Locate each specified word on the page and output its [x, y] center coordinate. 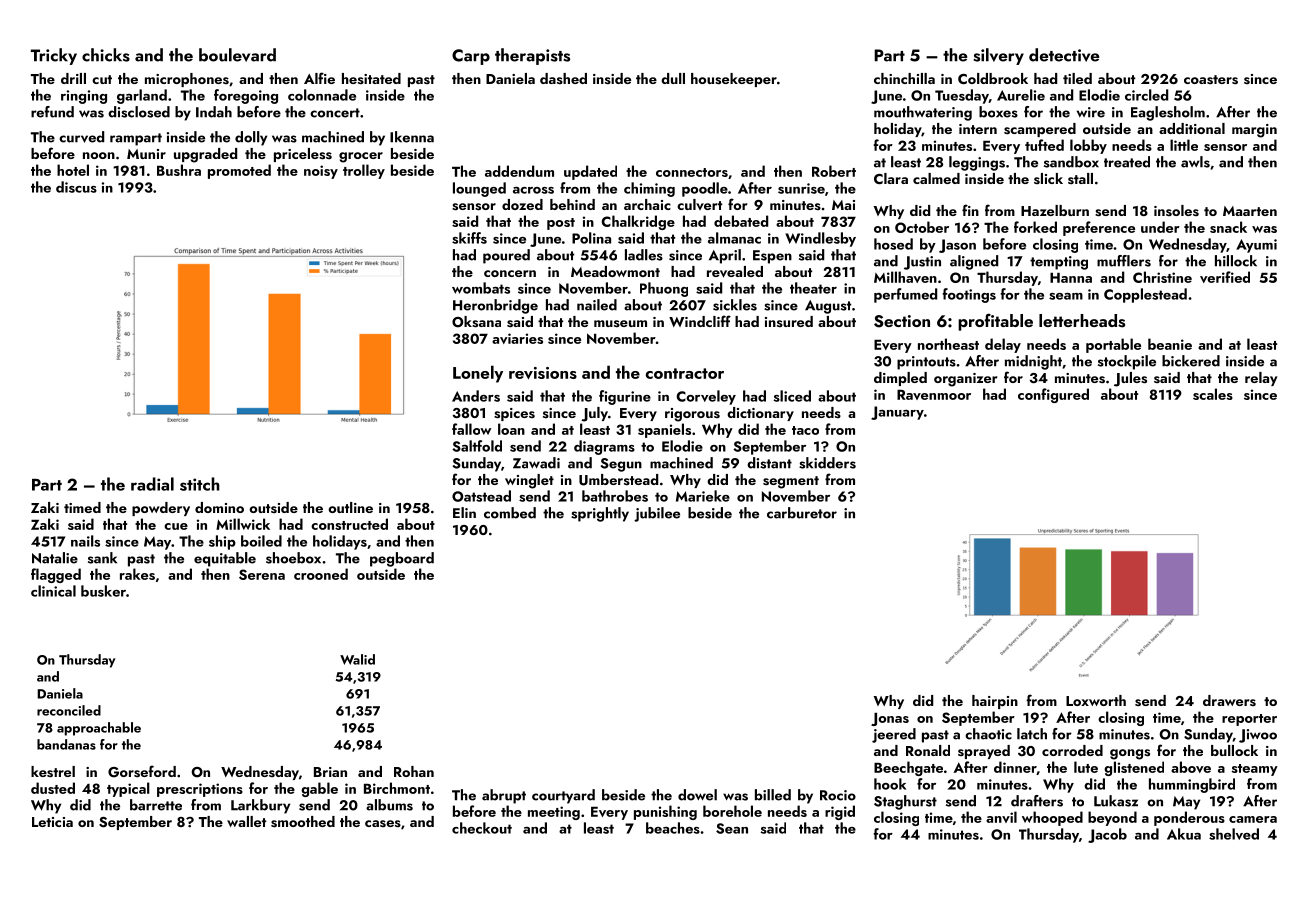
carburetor [802, 513]
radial [152, 484]
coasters [1211, 80]
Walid [357, 659]
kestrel [53, 772]
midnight [1033, 362]
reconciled [69, 710]
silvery [998, 56]
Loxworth [1096, 700]
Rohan [414, 771]
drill [73, 78]
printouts [926, 363]
